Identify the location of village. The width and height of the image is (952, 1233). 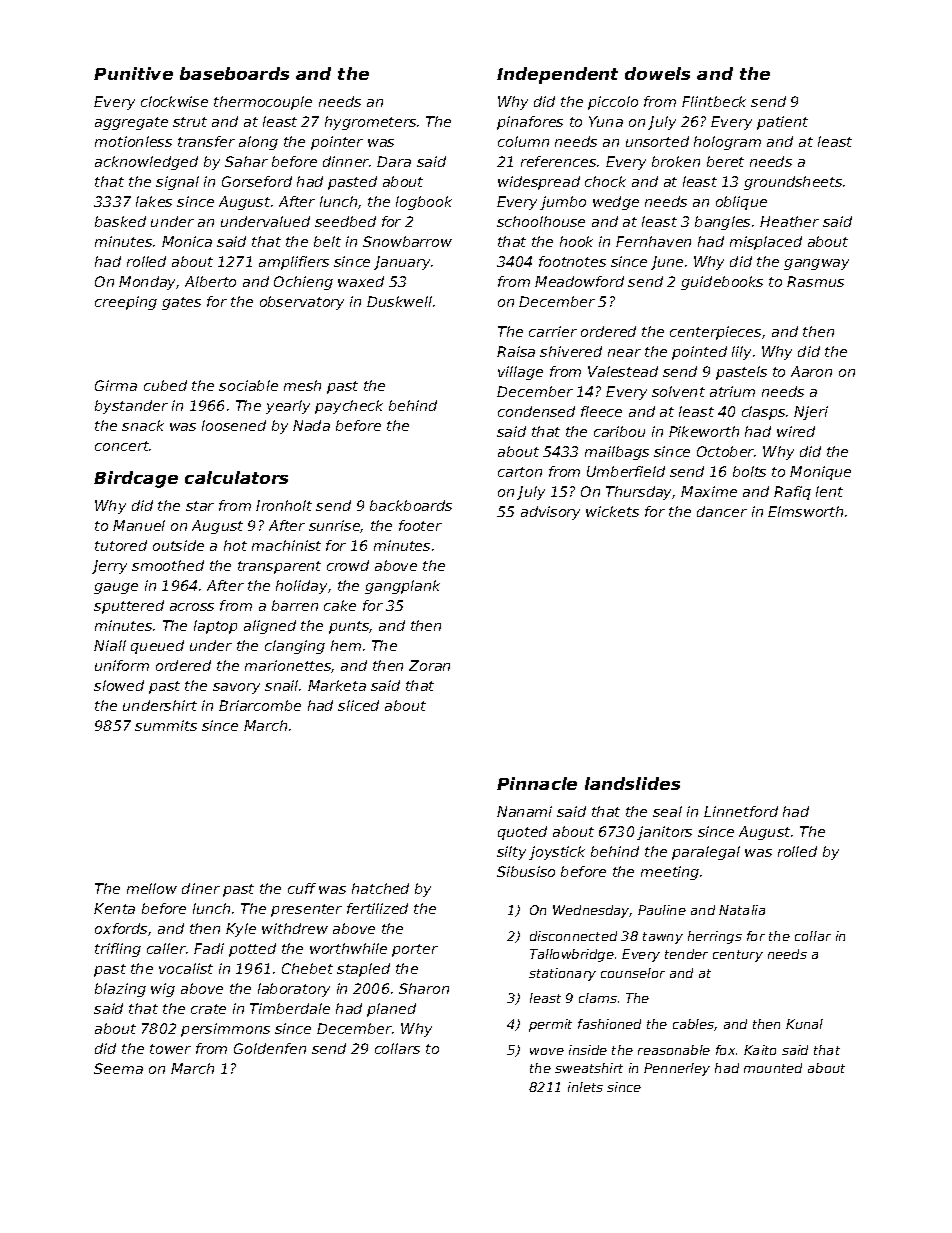
(520, 373).
